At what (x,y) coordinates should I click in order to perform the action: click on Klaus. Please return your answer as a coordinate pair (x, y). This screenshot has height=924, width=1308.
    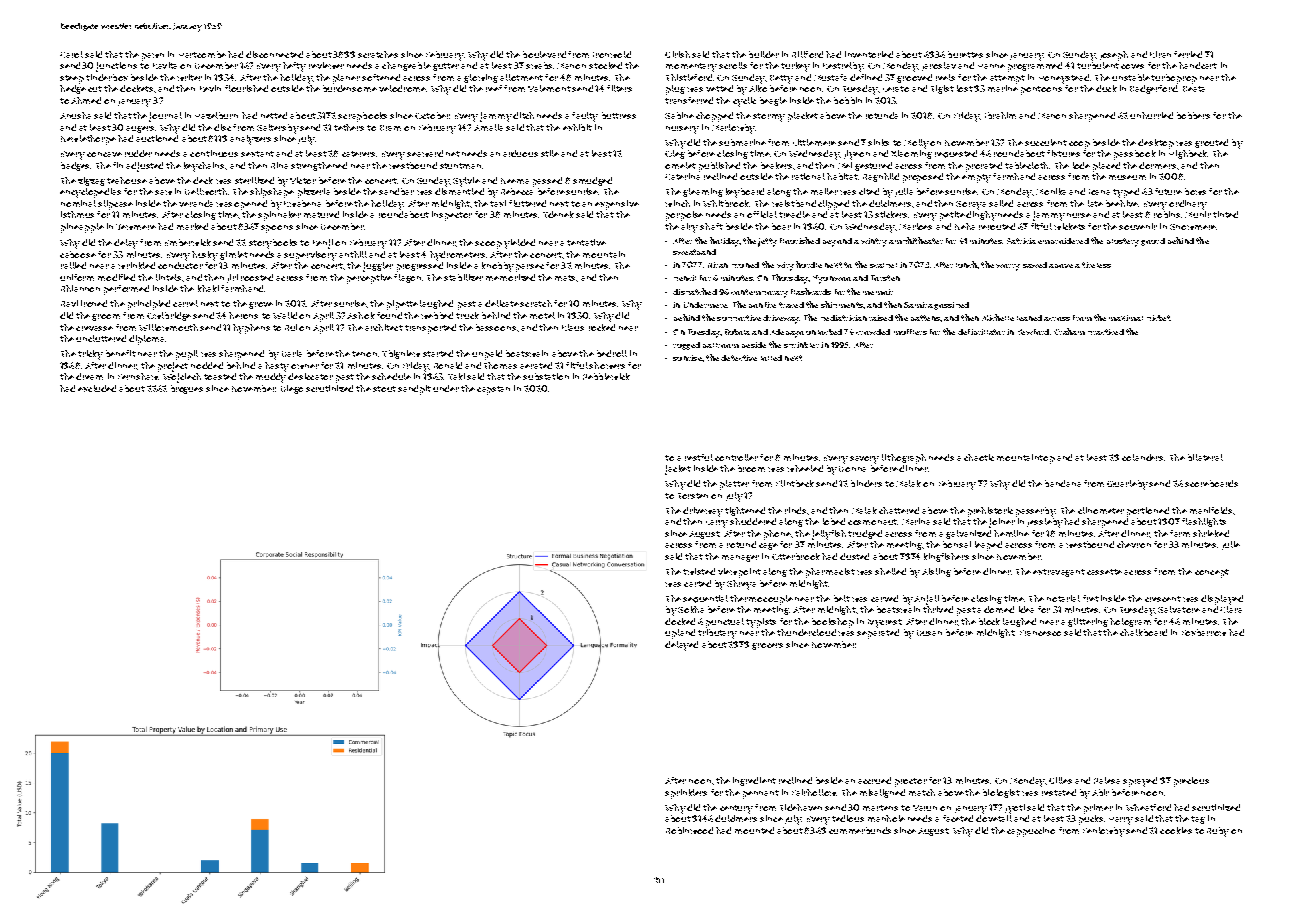
    Looking at the image, I should click on (573, 327).
